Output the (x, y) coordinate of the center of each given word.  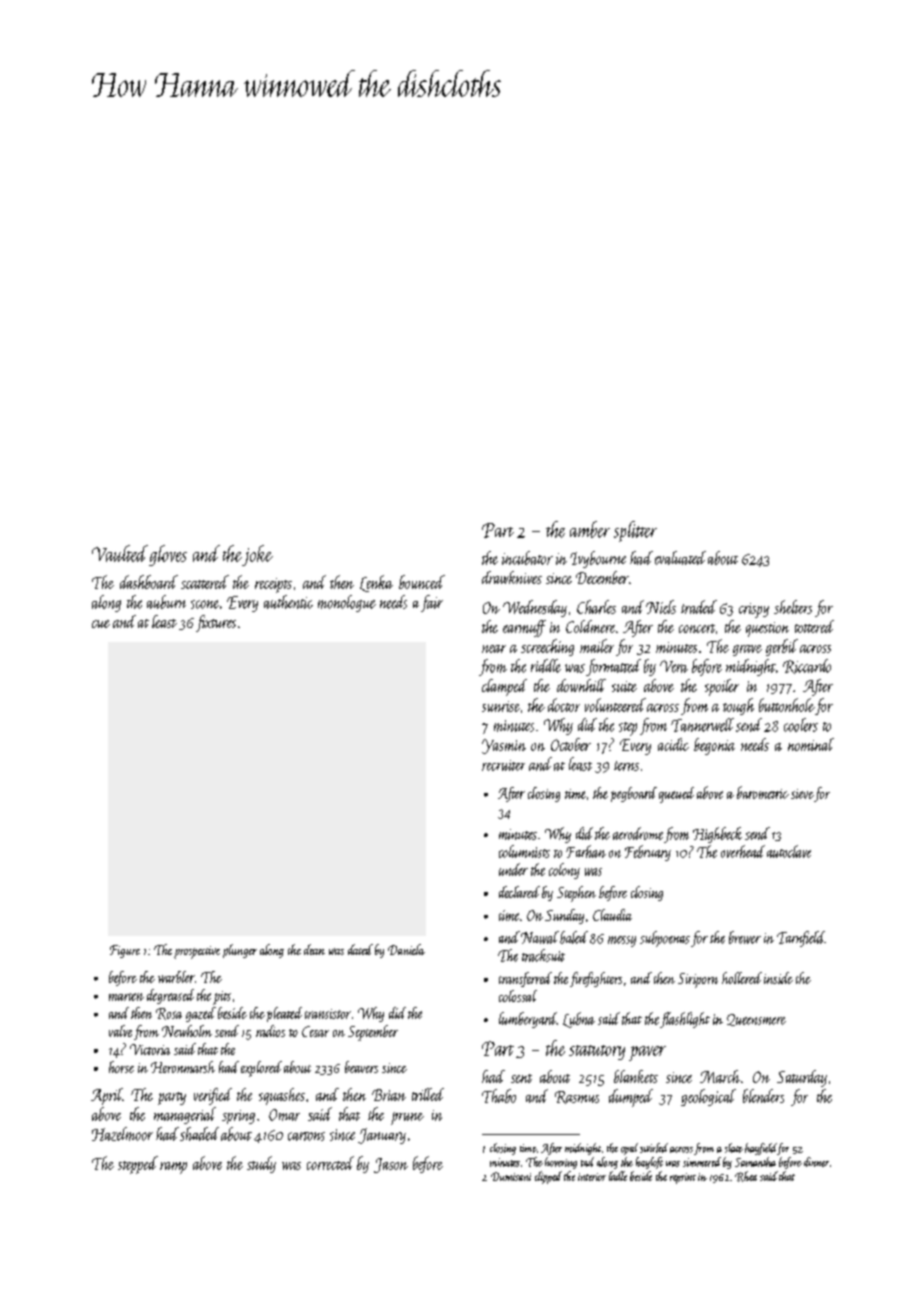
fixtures (216, 623)
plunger (240, 951)
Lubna (579, 1020)
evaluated (680, 558)
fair (432, 603)
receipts (273, 585)
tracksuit (543, 955)
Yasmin (504, 746)
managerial (185, 1115)
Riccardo (807, 666)
